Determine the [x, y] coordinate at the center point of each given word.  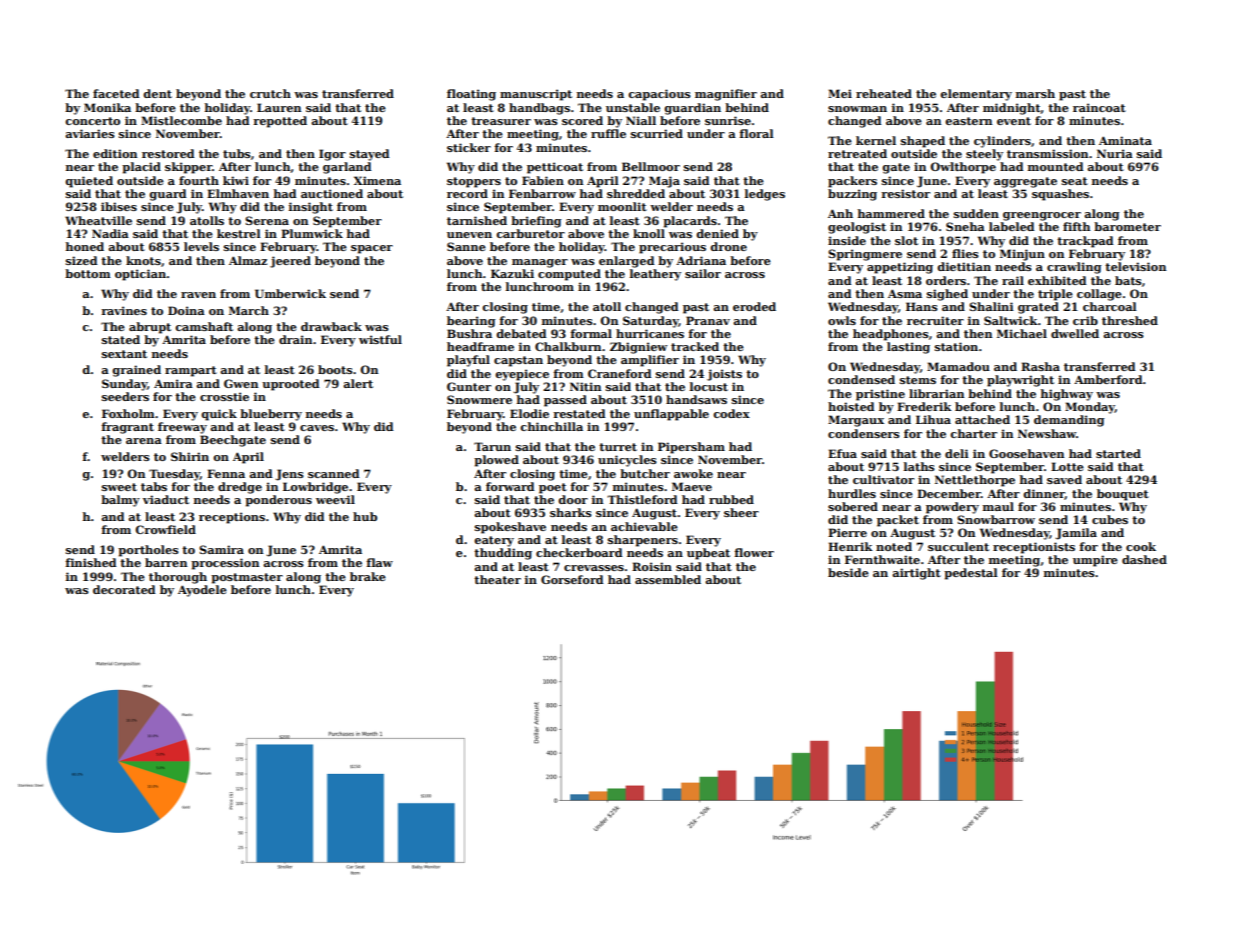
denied [717, 233]
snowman [857, 109]
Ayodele [202, 591]
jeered [290, 262]
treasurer [501, 121]
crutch [270, 93]
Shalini [991, 306]
